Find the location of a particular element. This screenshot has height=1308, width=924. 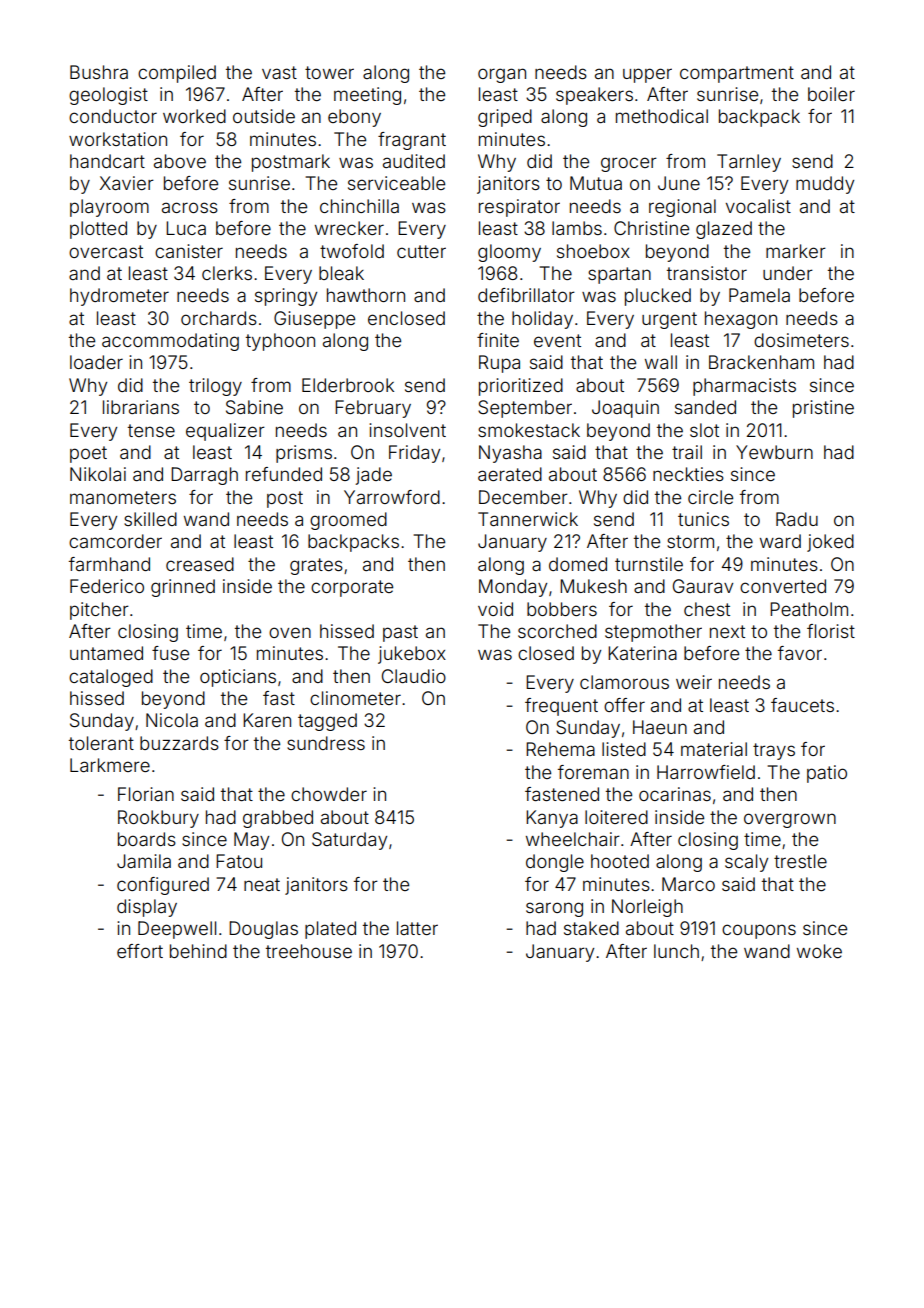

Nyasha is located at coordinates (510, 454).
